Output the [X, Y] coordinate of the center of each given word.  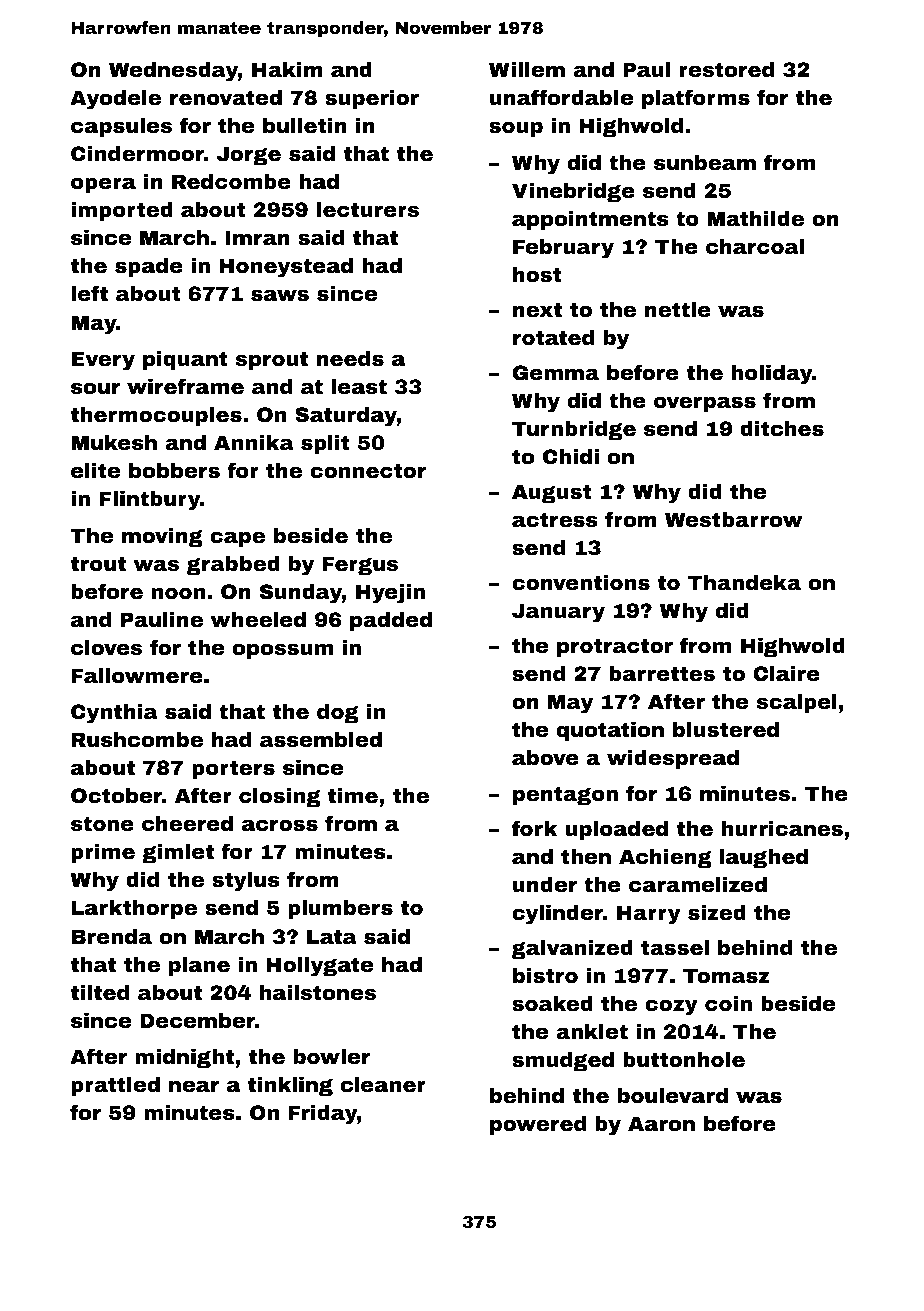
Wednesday [173, 72]
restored [726, 69]
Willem [527, 69]
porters [233, 769]
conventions [581, 582]
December [197, 1020]
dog [337, 714]
